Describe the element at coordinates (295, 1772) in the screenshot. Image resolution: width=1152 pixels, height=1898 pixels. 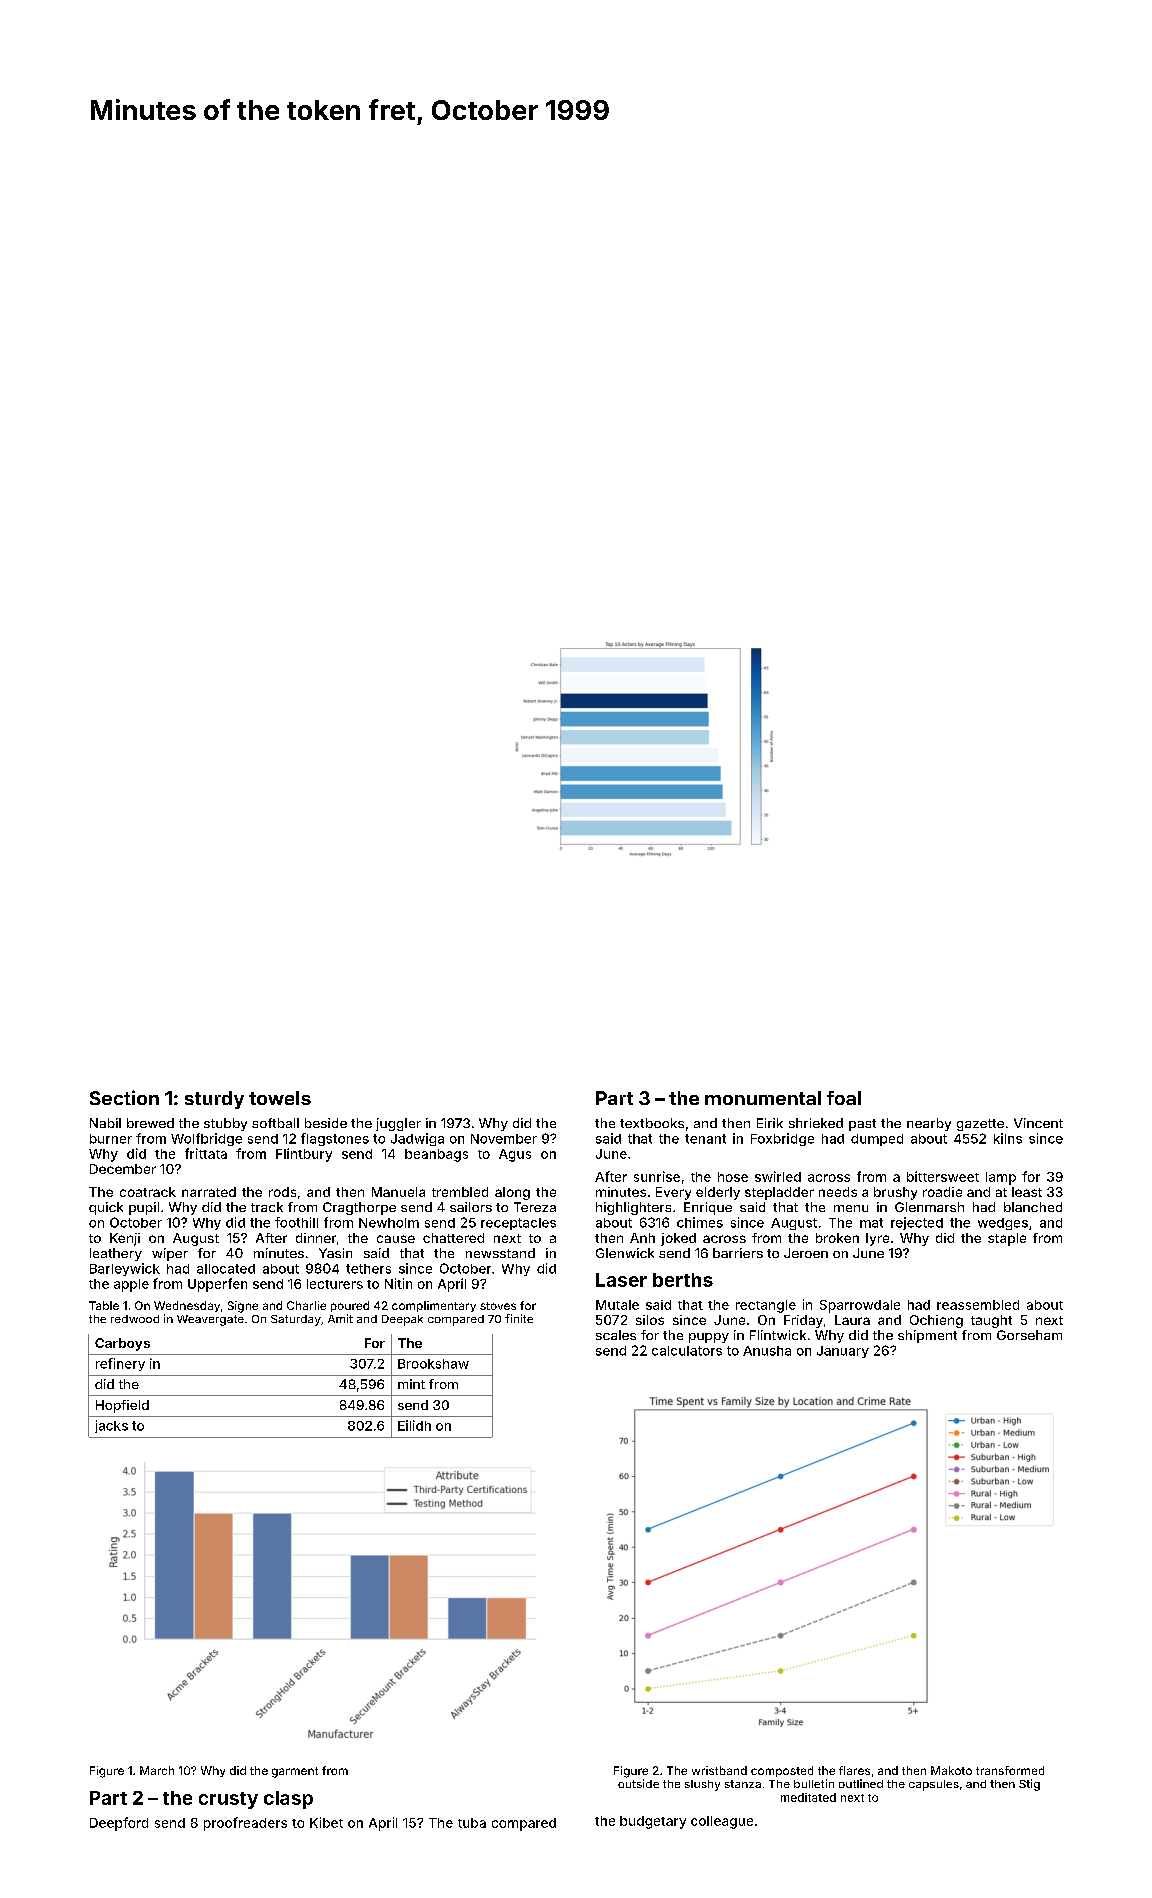
I see `garment` at that location.
